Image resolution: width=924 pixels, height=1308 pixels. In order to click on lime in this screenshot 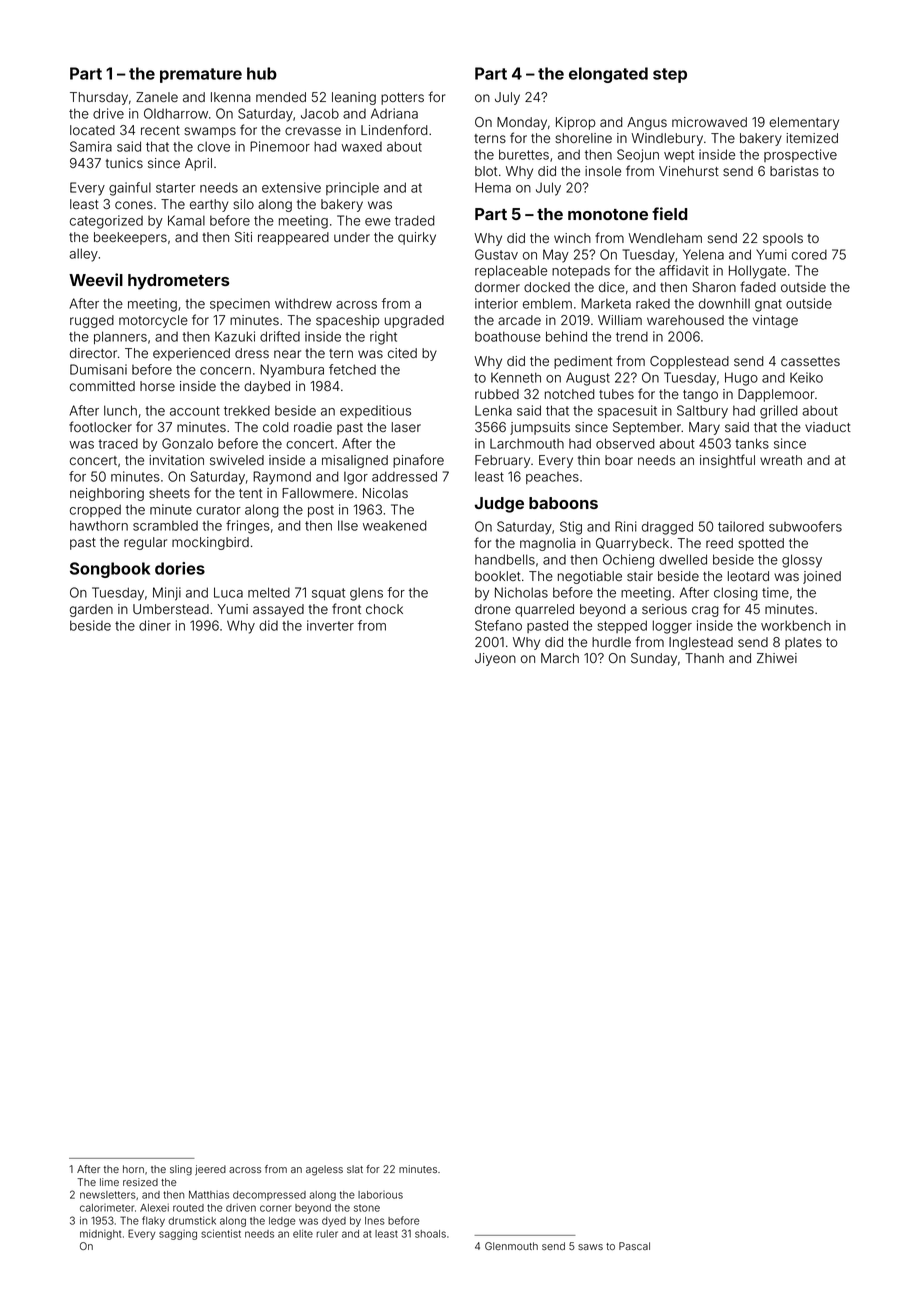, I will do `click(109, 1182)`.
